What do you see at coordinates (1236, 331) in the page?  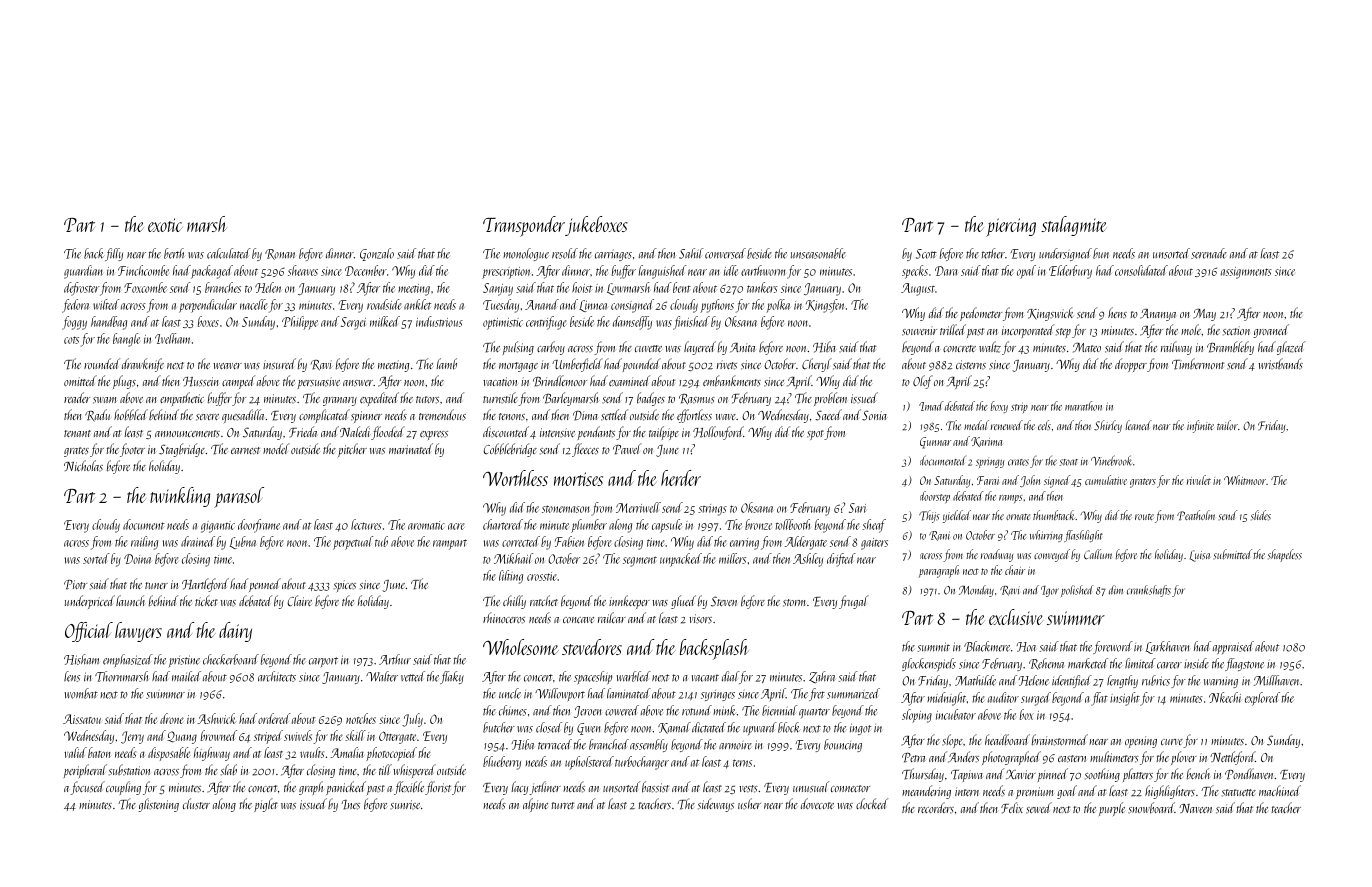 I see `section` at bounding box center [1236, 331].
